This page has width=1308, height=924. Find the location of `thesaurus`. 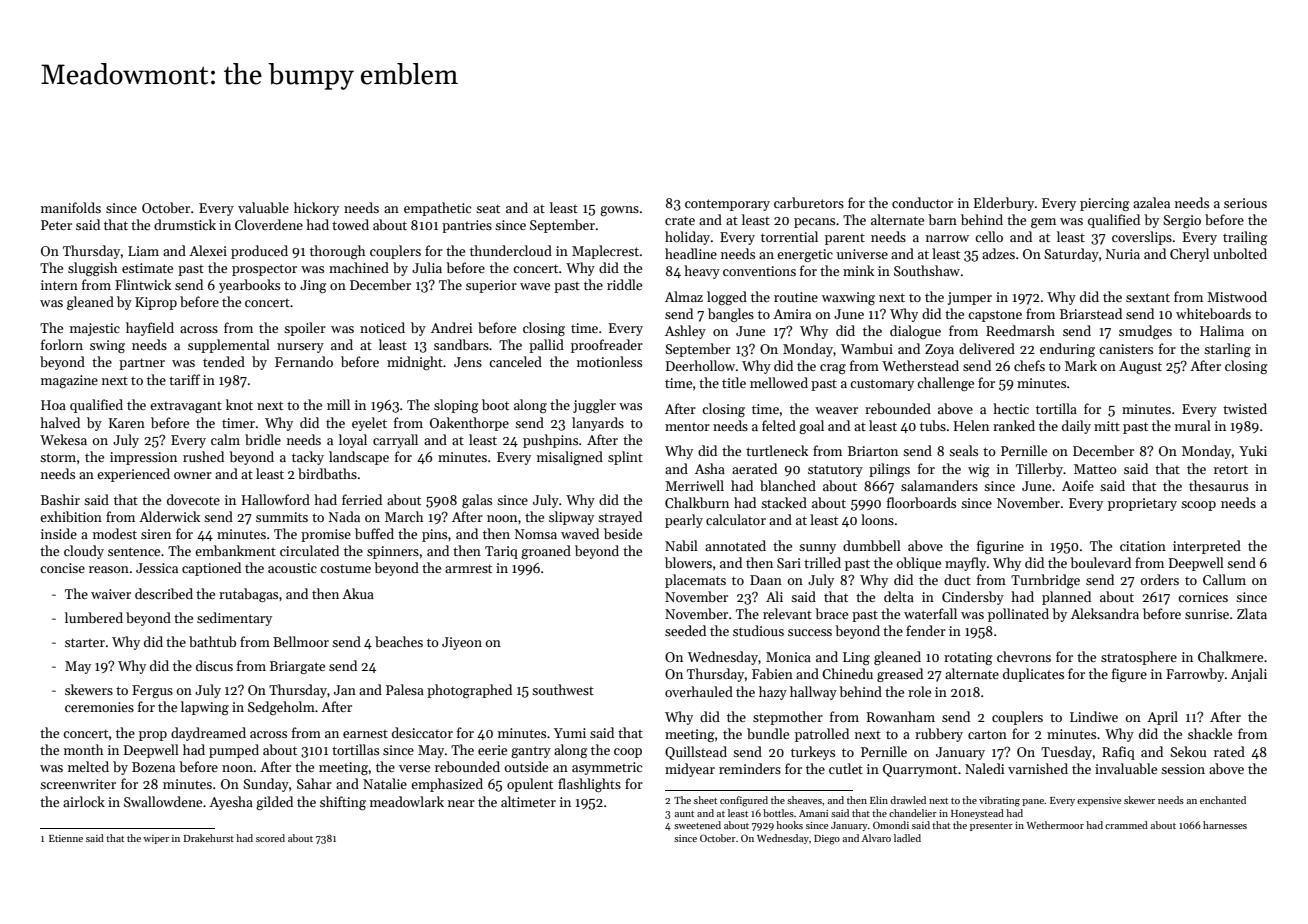

thesaurus is located at coordinates (1218, 485).
